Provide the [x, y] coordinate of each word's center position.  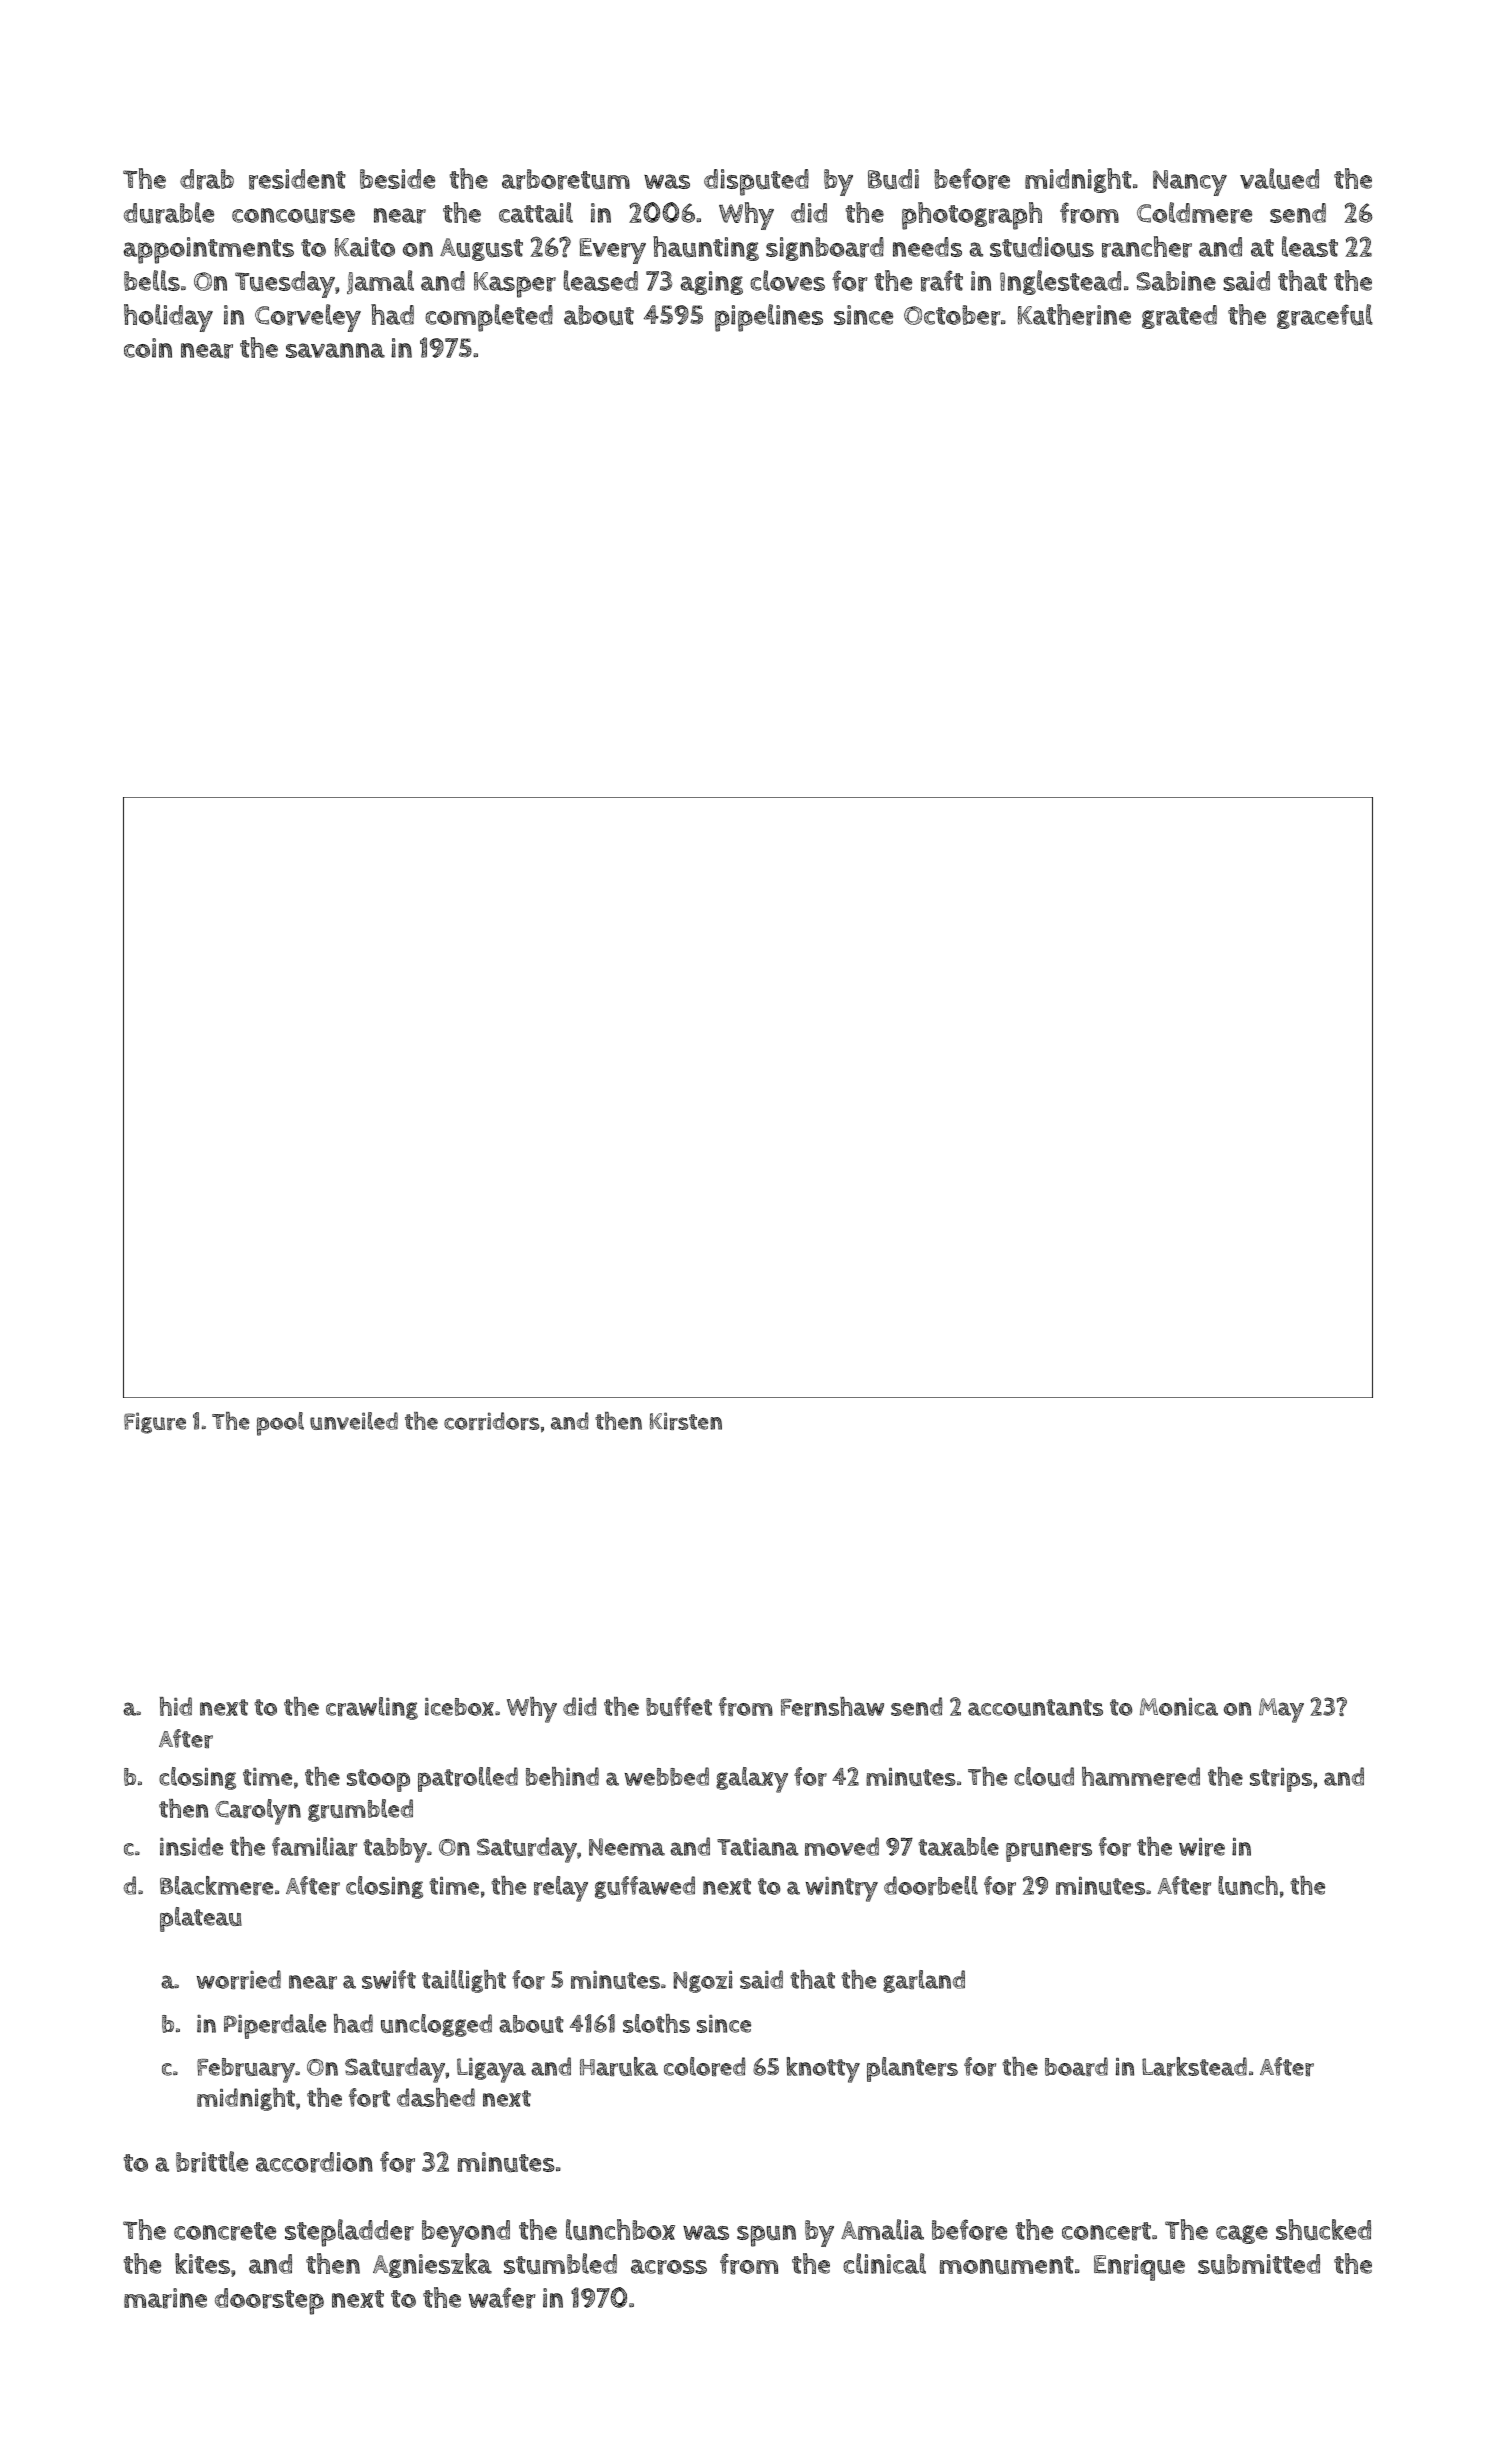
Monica [1179, 1707]
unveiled [354, 1421]
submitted [1259, 2264]
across [669, 2267]
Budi [893, 179]
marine [165, 2298]
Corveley [308, 318]
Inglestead [1060, 282]
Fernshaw [832, 1706]
